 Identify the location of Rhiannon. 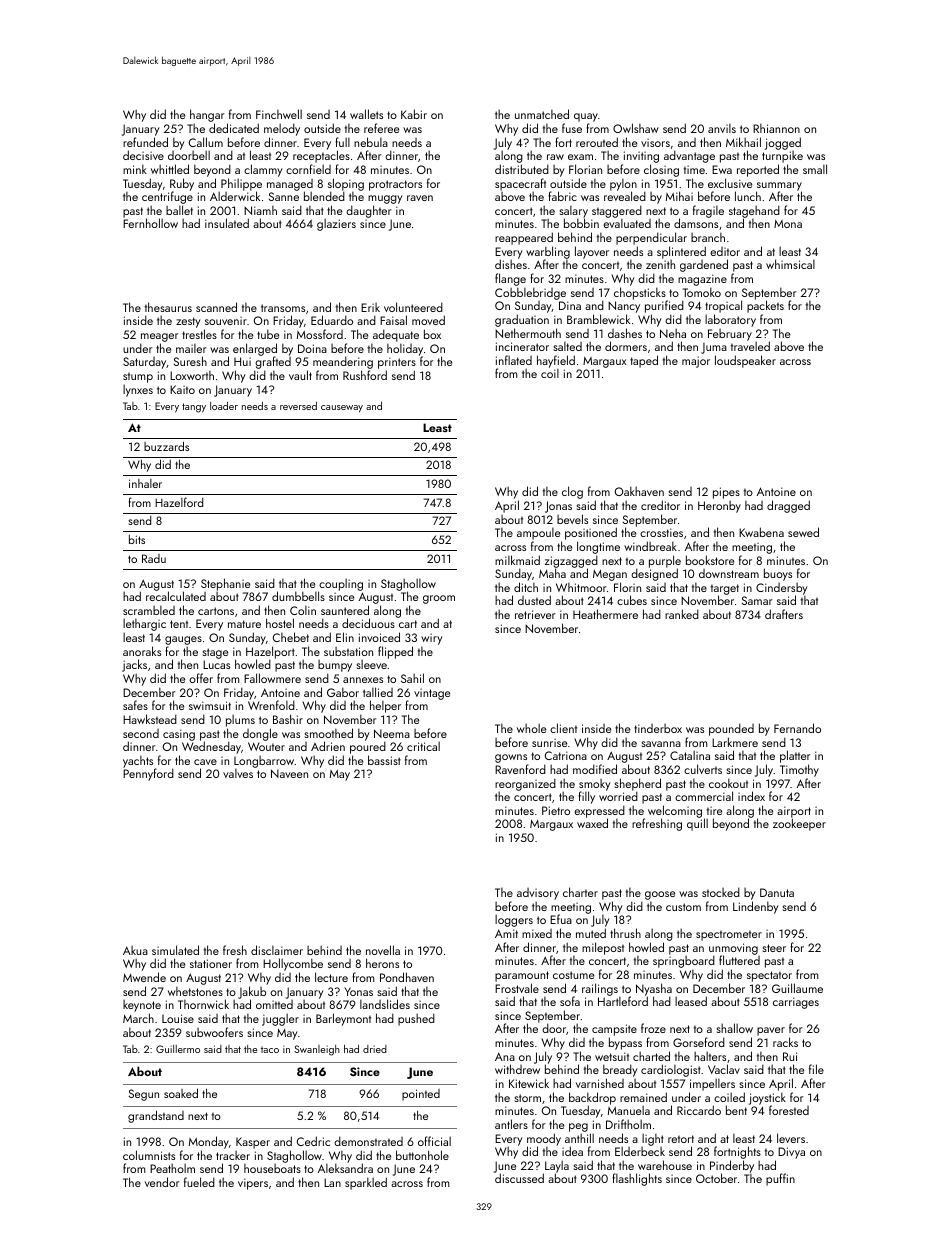
(776, 128).
